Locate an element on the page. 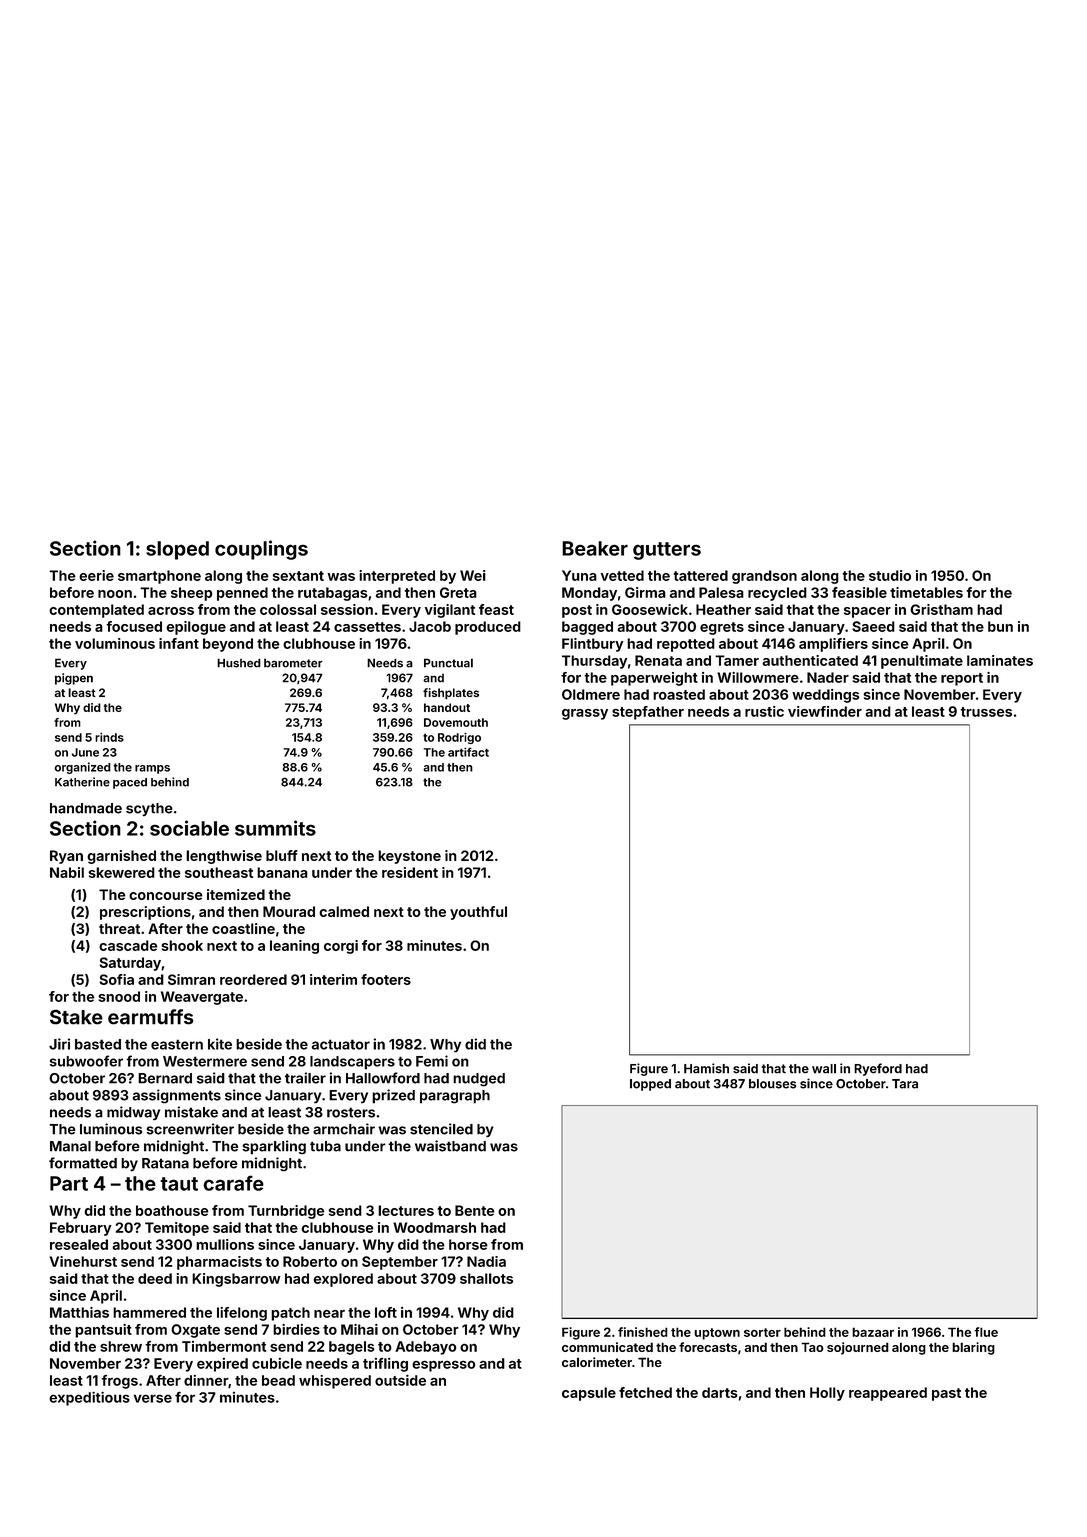  blouses is located at coordinates (773, 1084).
